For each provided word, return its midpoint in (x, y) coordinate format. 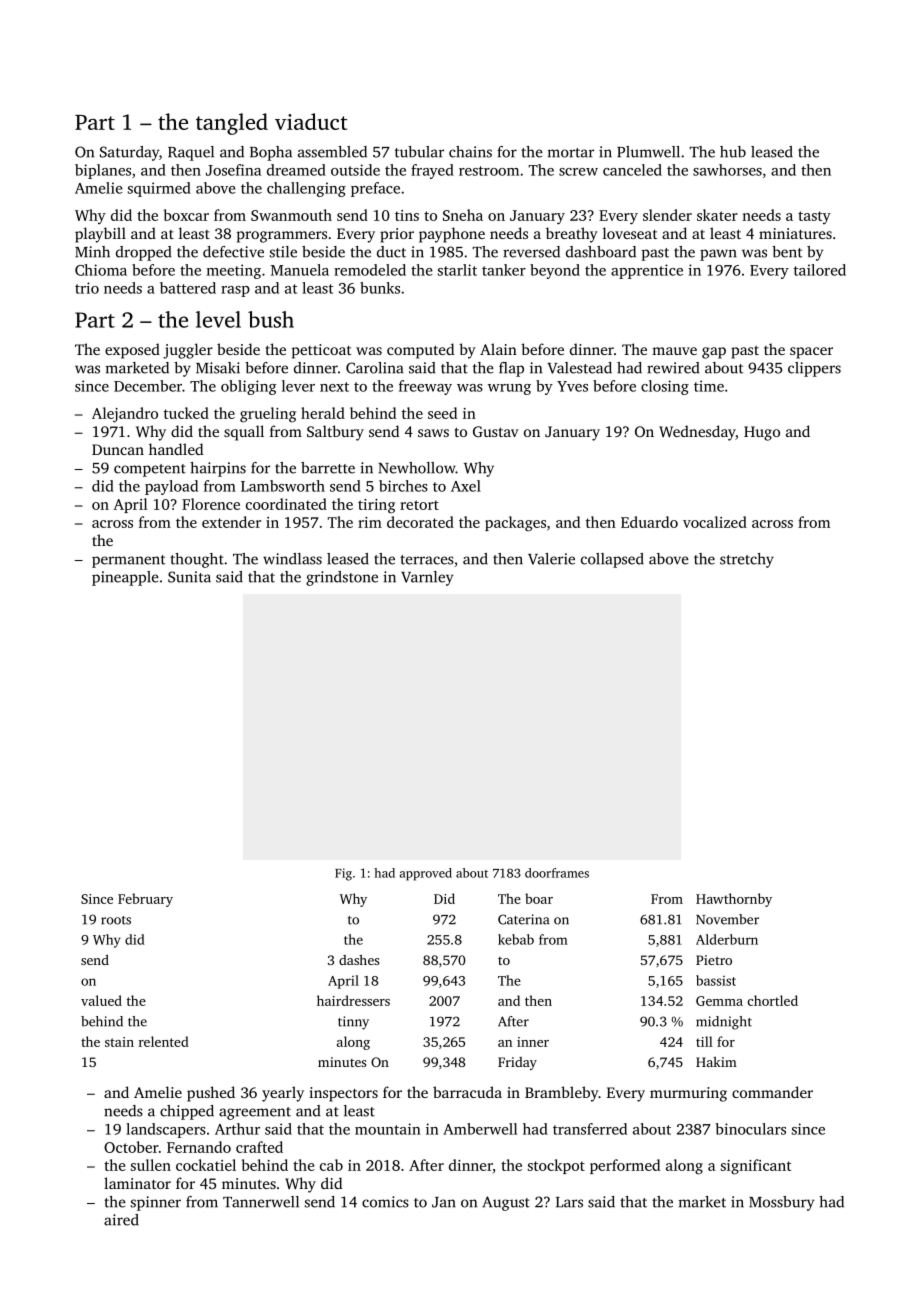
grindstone (342, 578)
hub (733, 152)
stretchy (747, 560)
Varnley (427, 578)
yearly (283, 1094)
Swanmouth (291, 215)
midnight (724, 1023)
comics (385, 1202)
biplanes (103, 171)
